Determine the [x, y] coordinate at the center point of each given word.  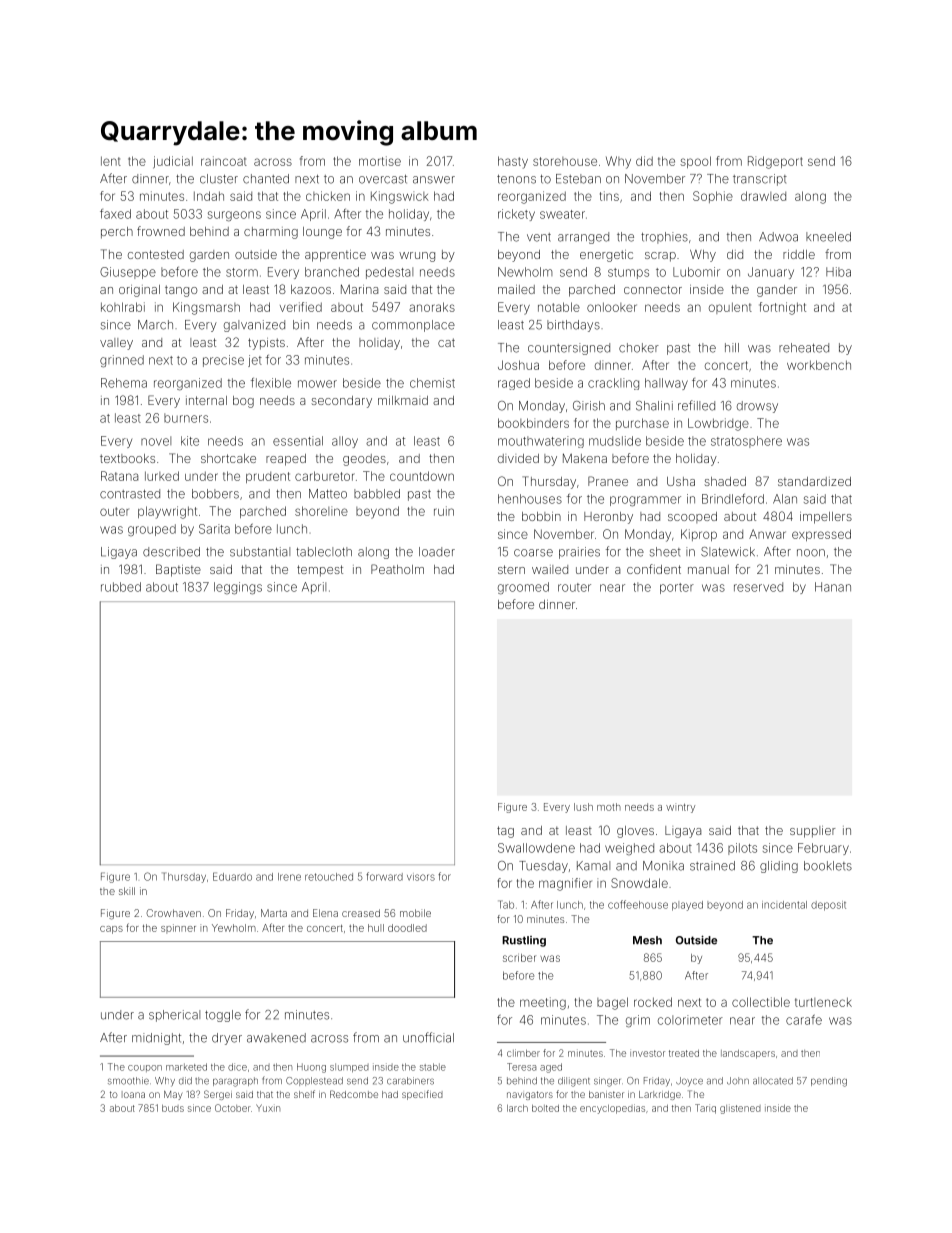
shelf [304, 1094]
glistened [740, 1109]
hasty [513, 162]
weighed [629, 849]
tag [505, 832]
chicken [328, 196]
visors [421, 877]
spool [695, 162]
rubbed [121, 587]
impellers [826, 518]
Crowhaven [173, 913]
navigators [530, 1095]
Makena [585, 458]
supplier [813, 832]
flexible [271, 383]
